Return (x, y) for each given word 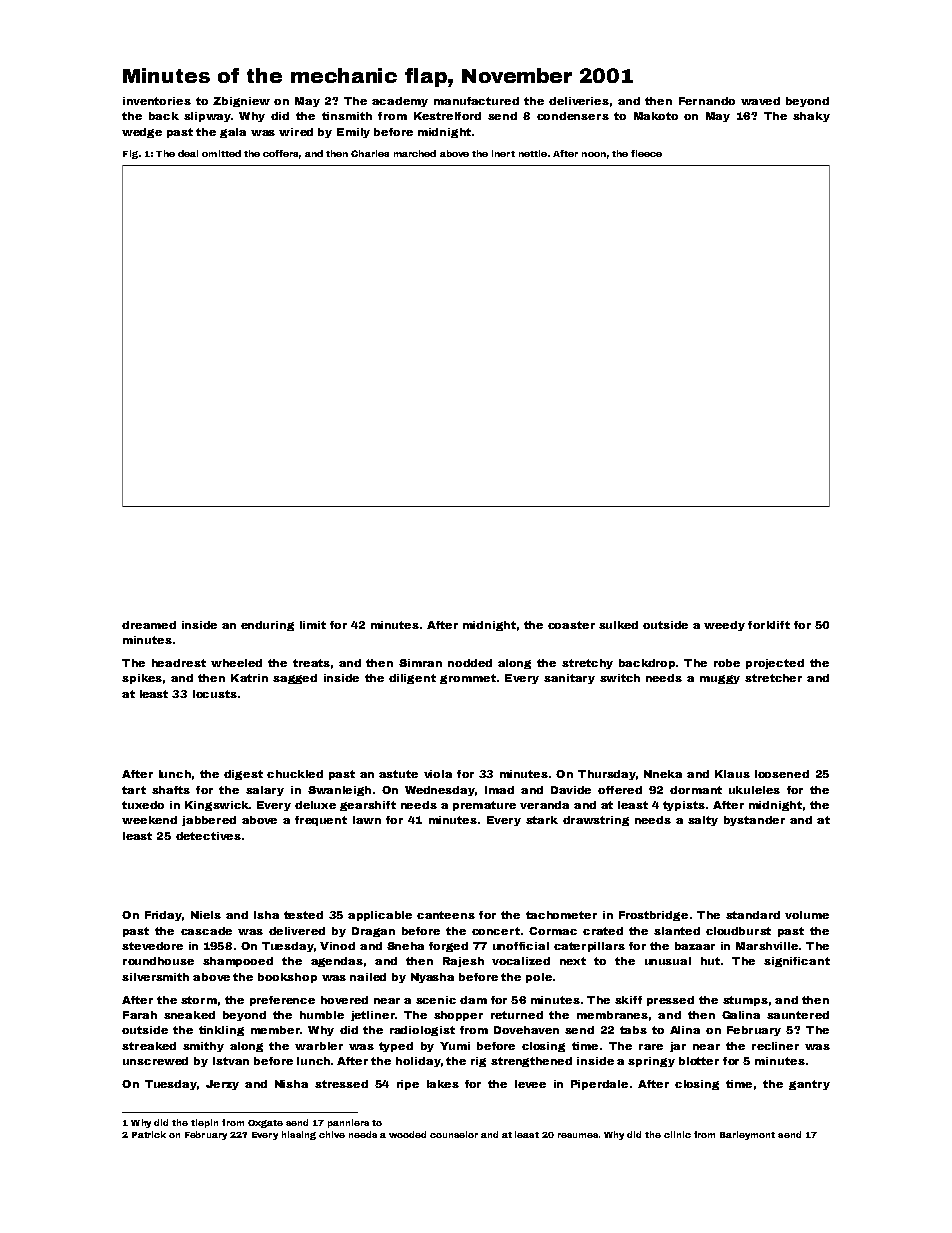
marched (415, 153)
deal (188, 153)
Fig (130, 154)
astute (398, 774)
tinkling (221, 1031)
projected (775, 664)
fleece (646, 153)
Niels (206, 915)
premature (484, 806)
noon (594, 154)
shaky (811, 117)
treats (311, 663)
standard (753, 915)
